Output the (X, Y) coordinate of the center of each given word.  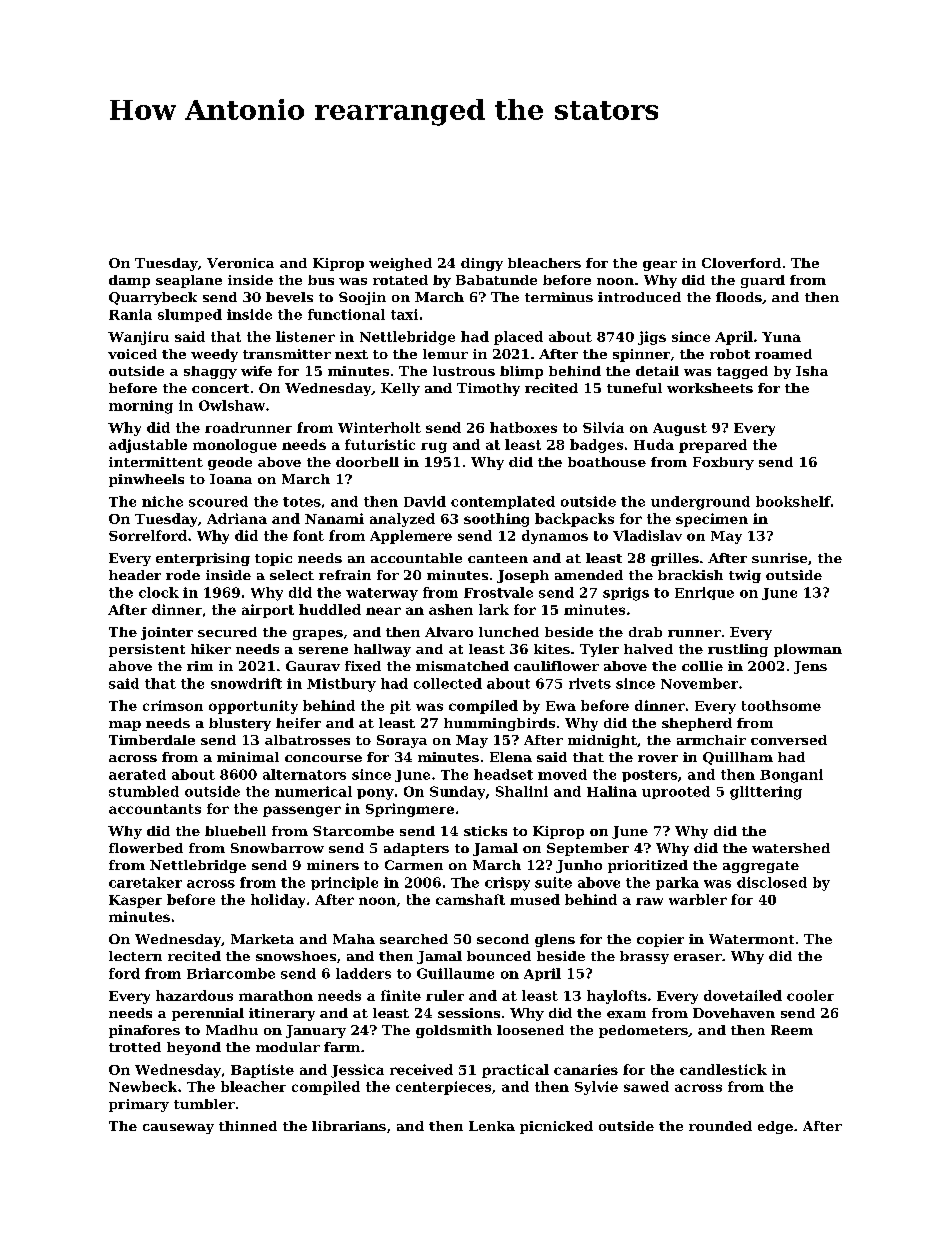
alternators (304, 774)
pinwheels (146, 480)
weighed (400, 264)
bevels (289, 297)
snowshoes (296, 956)
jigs (652, 338)
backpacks (574, 520)
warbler (698, 899)
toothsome (781, 705)
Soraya (402, 741)
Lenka (492, 1126)
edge (775, 1127)
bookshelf (793, 501)
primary (139, 1105)
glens (555, 940)
